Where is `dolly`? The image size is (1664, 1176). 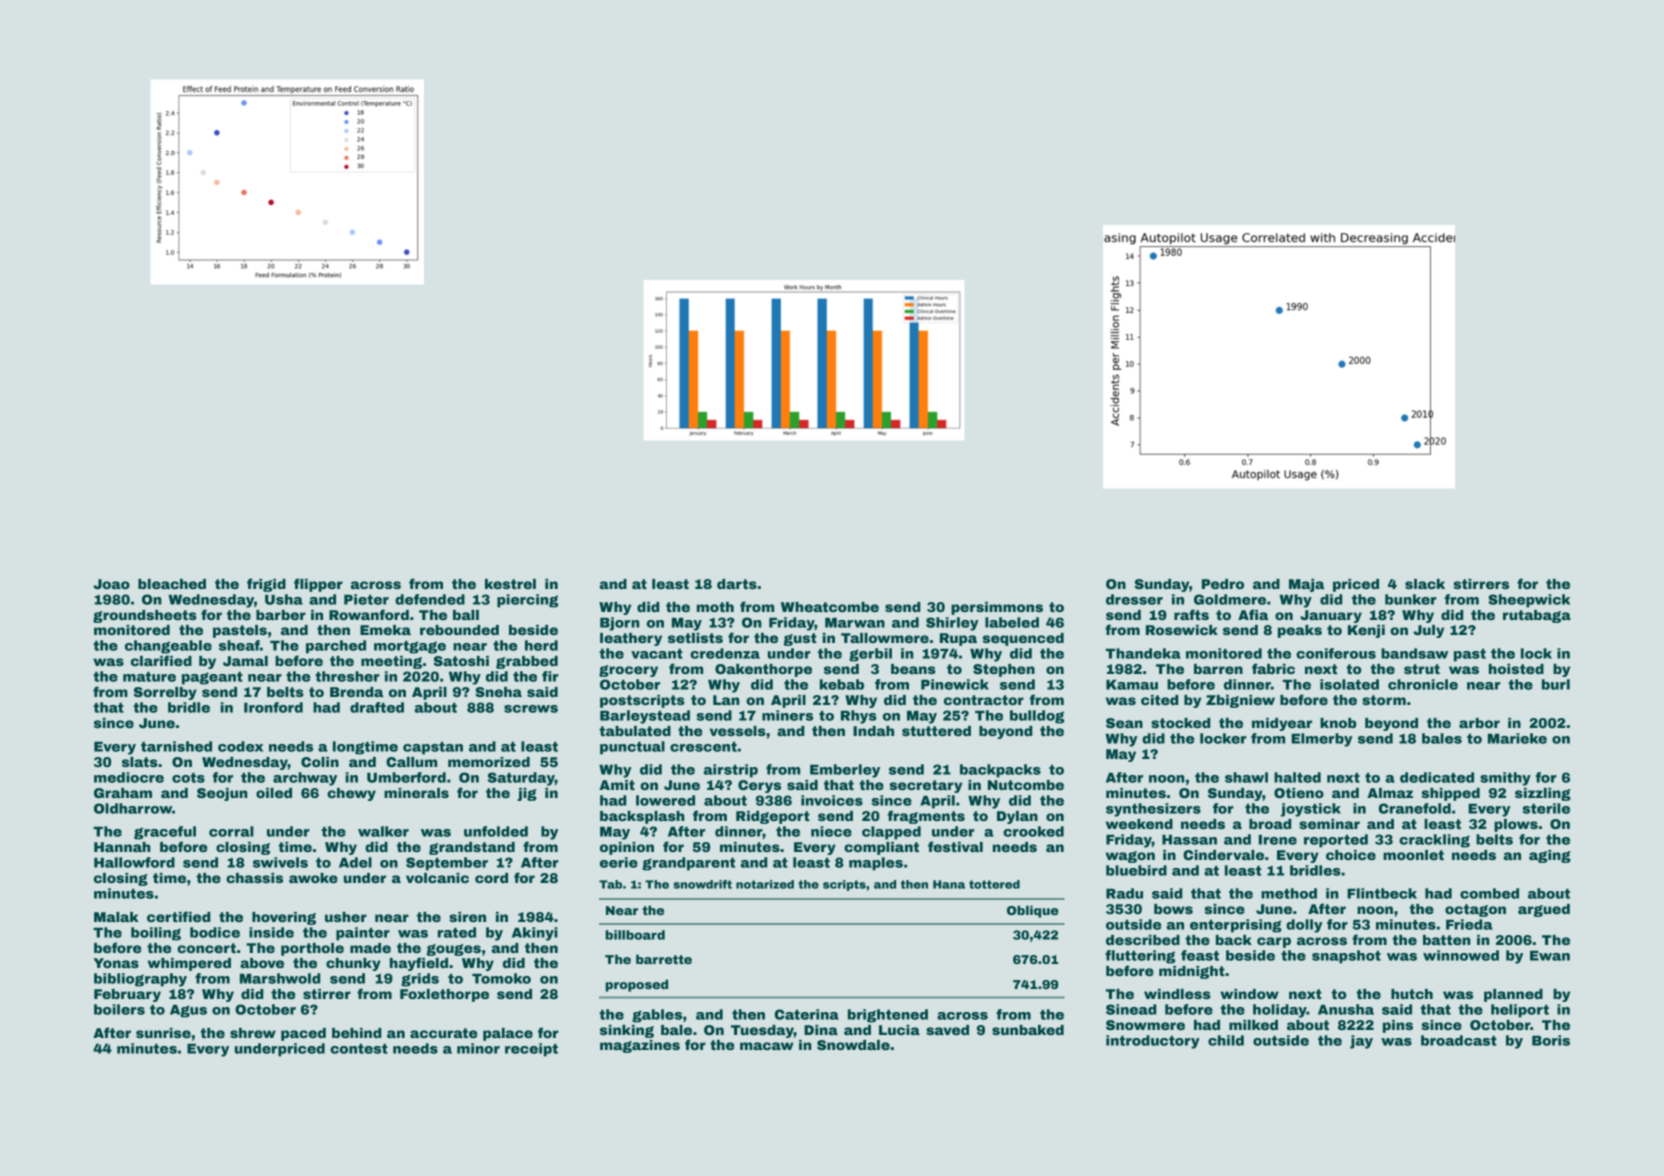
dolly is located at coordinates (1304, 926).
